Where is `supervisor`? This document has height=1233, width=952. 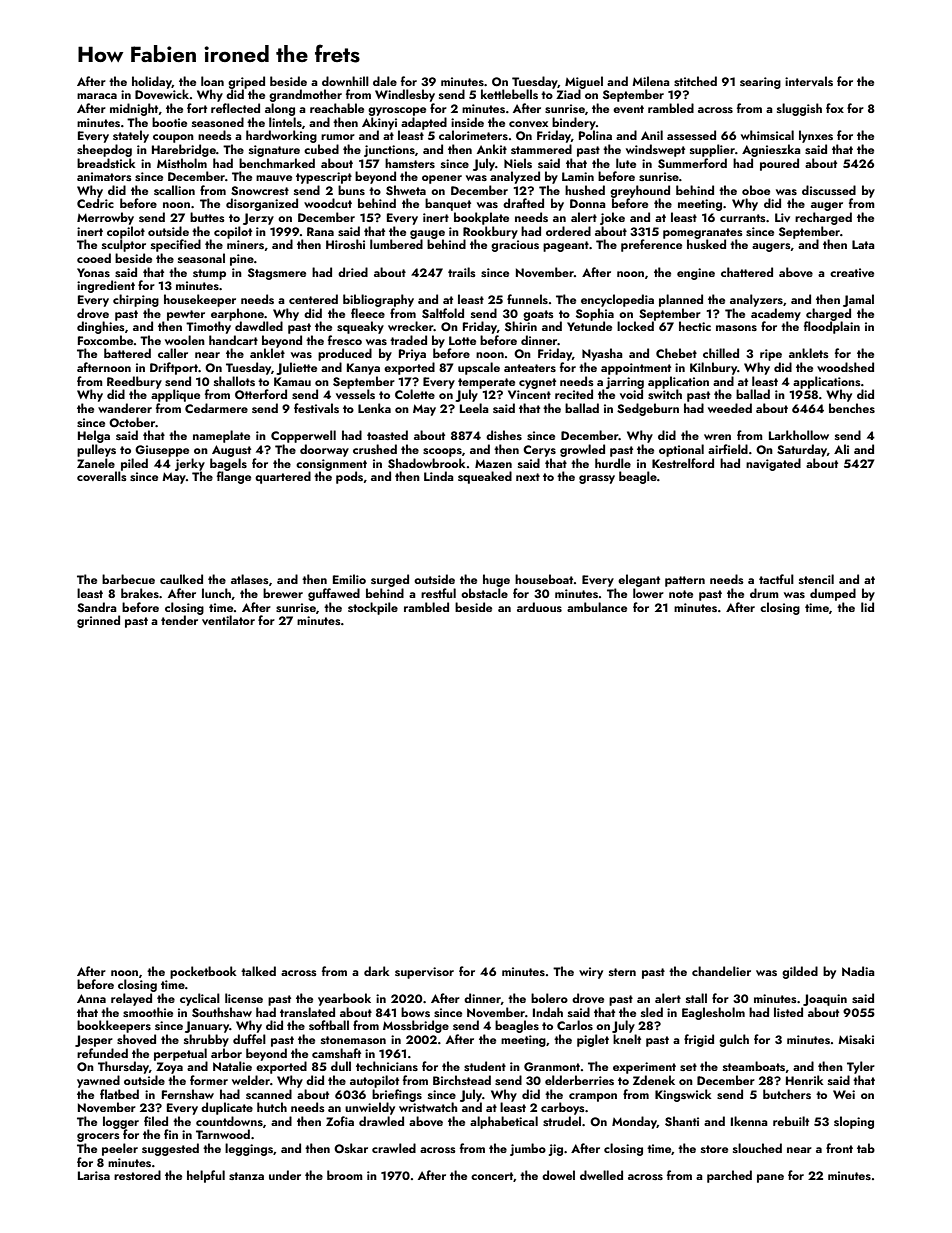
supervisor is located at coordinates (424, 973).
